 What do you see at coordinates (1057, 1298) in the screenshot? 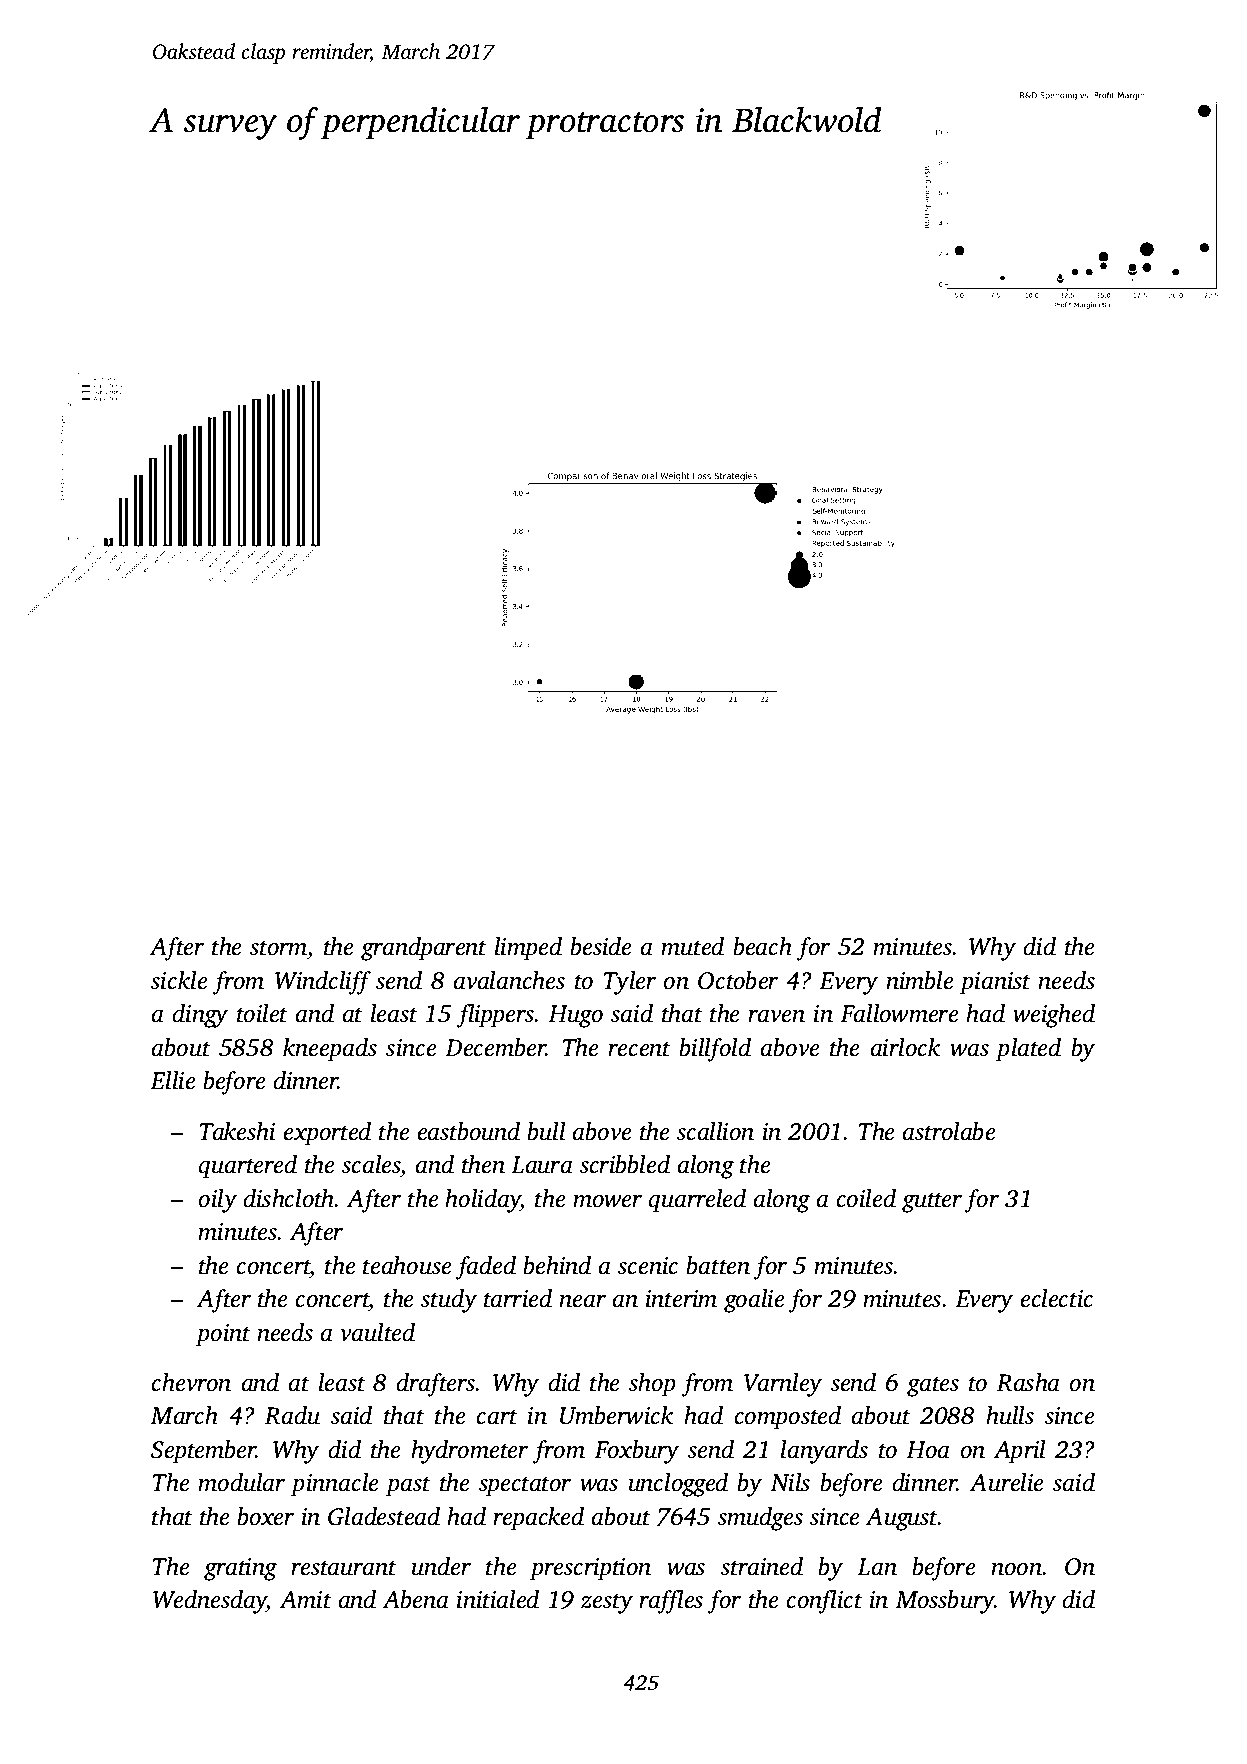
I see `eclectic` at bounding box center [1057, 1298].
